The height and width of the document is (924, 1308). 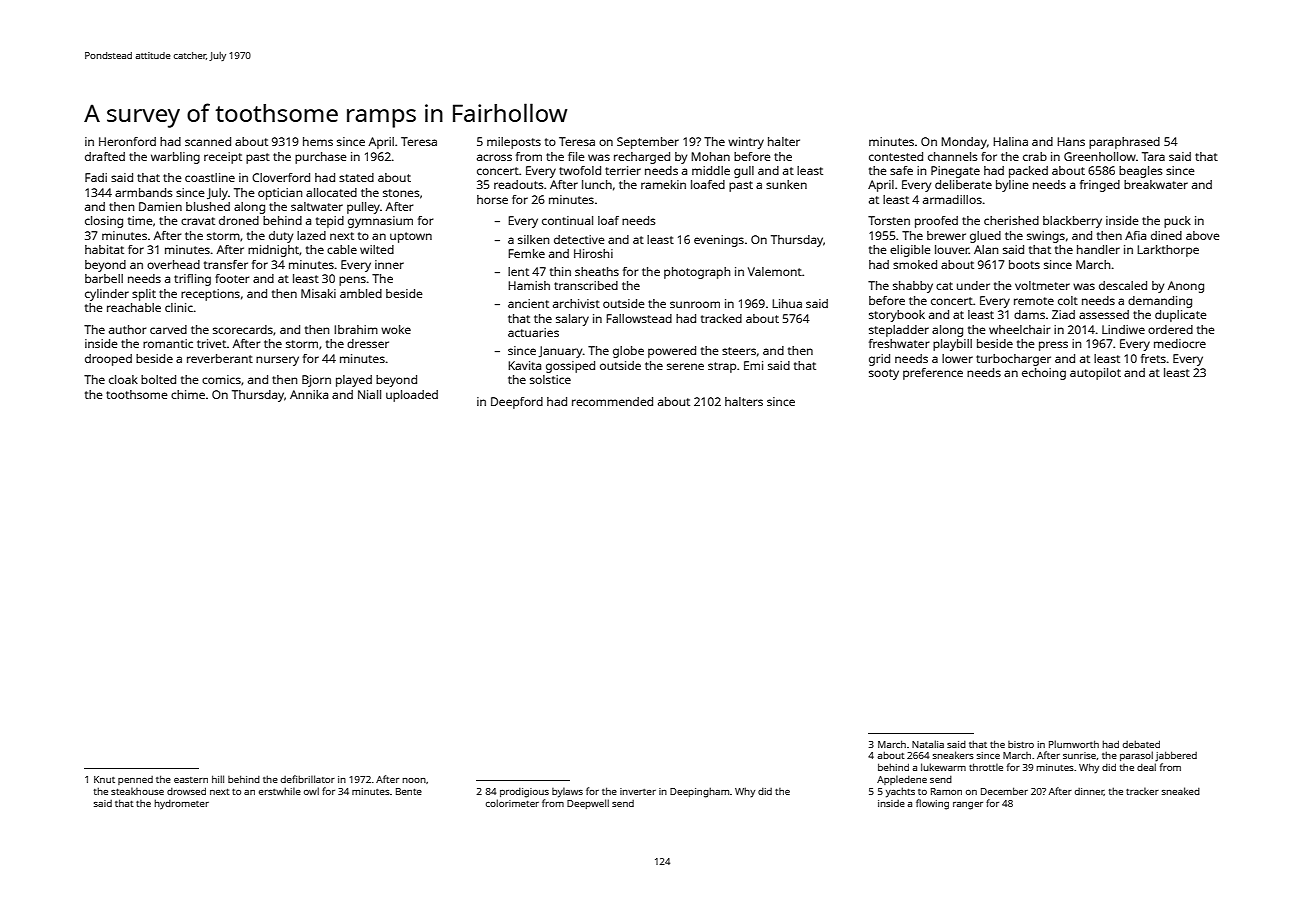 I want to click on autopilot, so click(x=1095, y=374).
